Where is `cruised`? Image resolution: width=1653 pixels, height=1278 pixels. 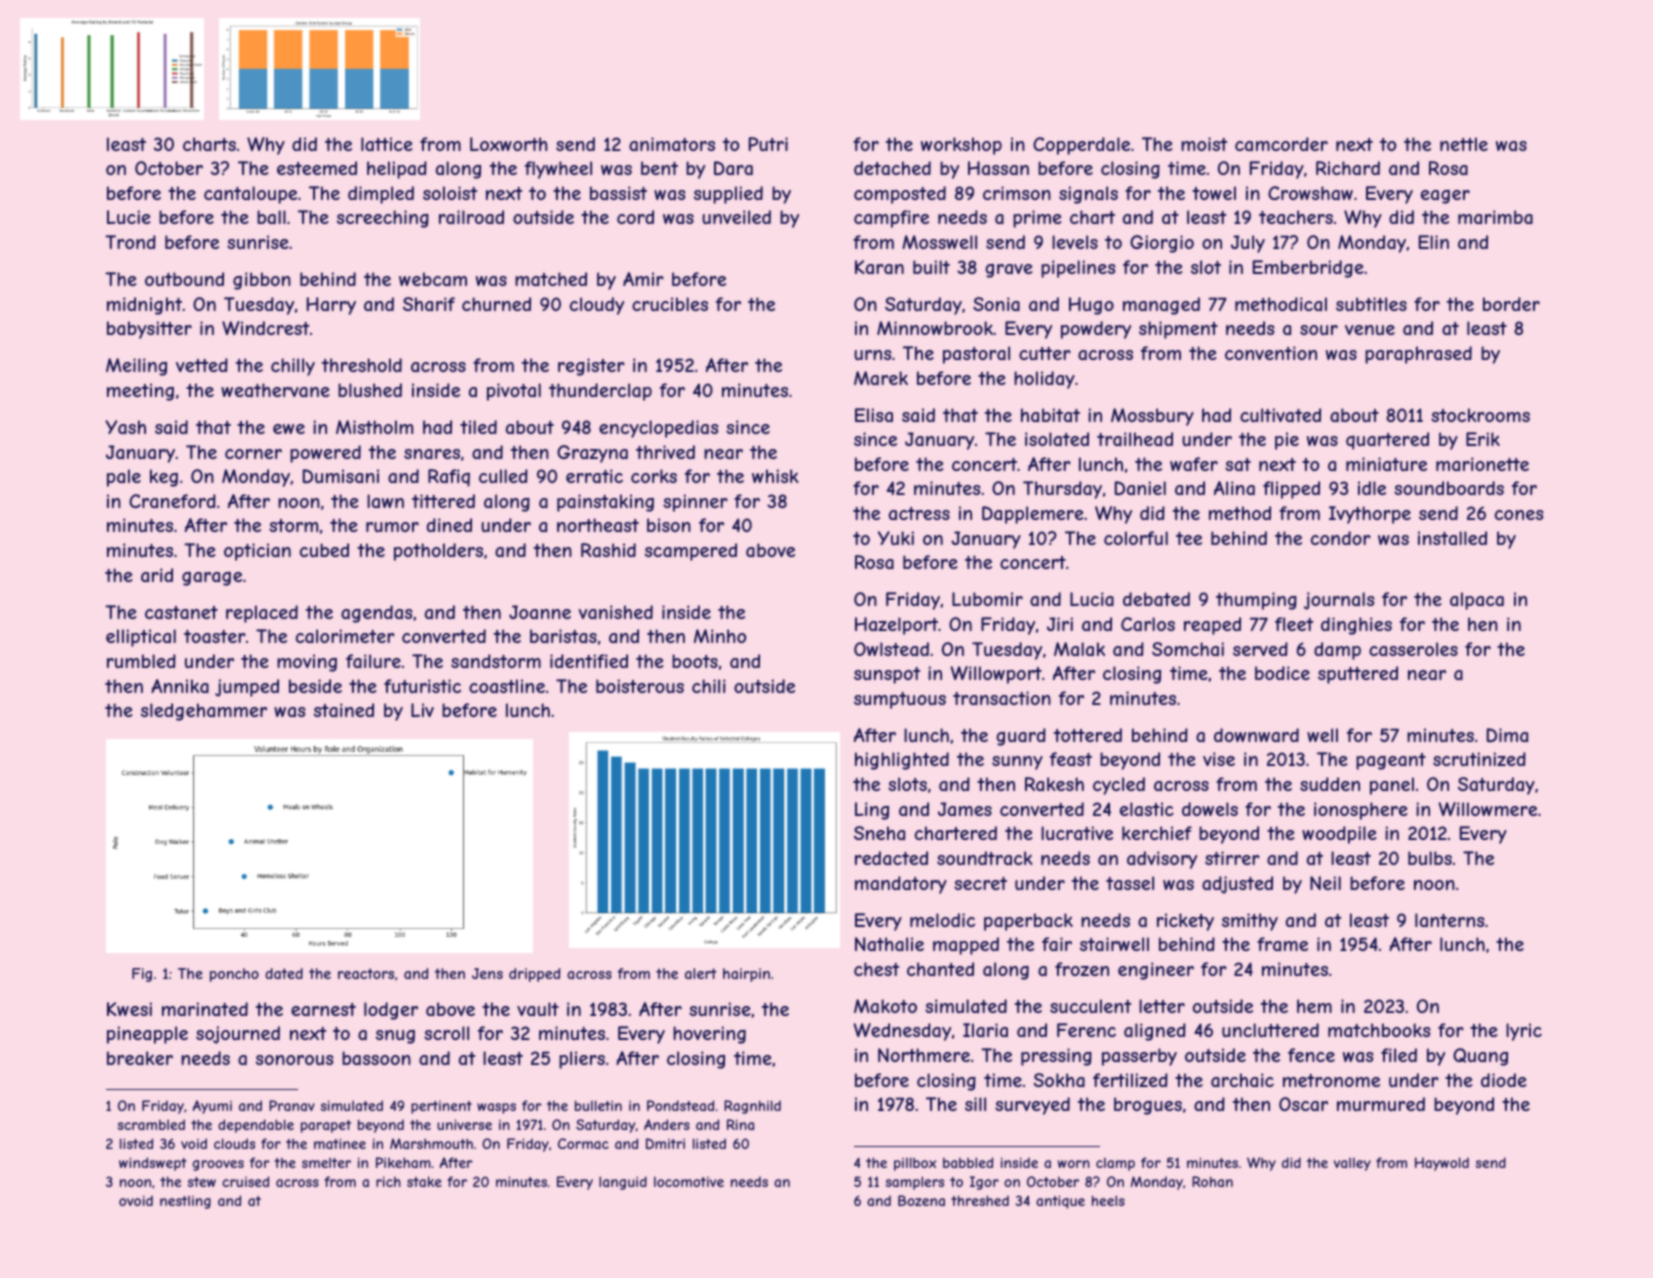
cruised is located at coordinates (245, 1181).
